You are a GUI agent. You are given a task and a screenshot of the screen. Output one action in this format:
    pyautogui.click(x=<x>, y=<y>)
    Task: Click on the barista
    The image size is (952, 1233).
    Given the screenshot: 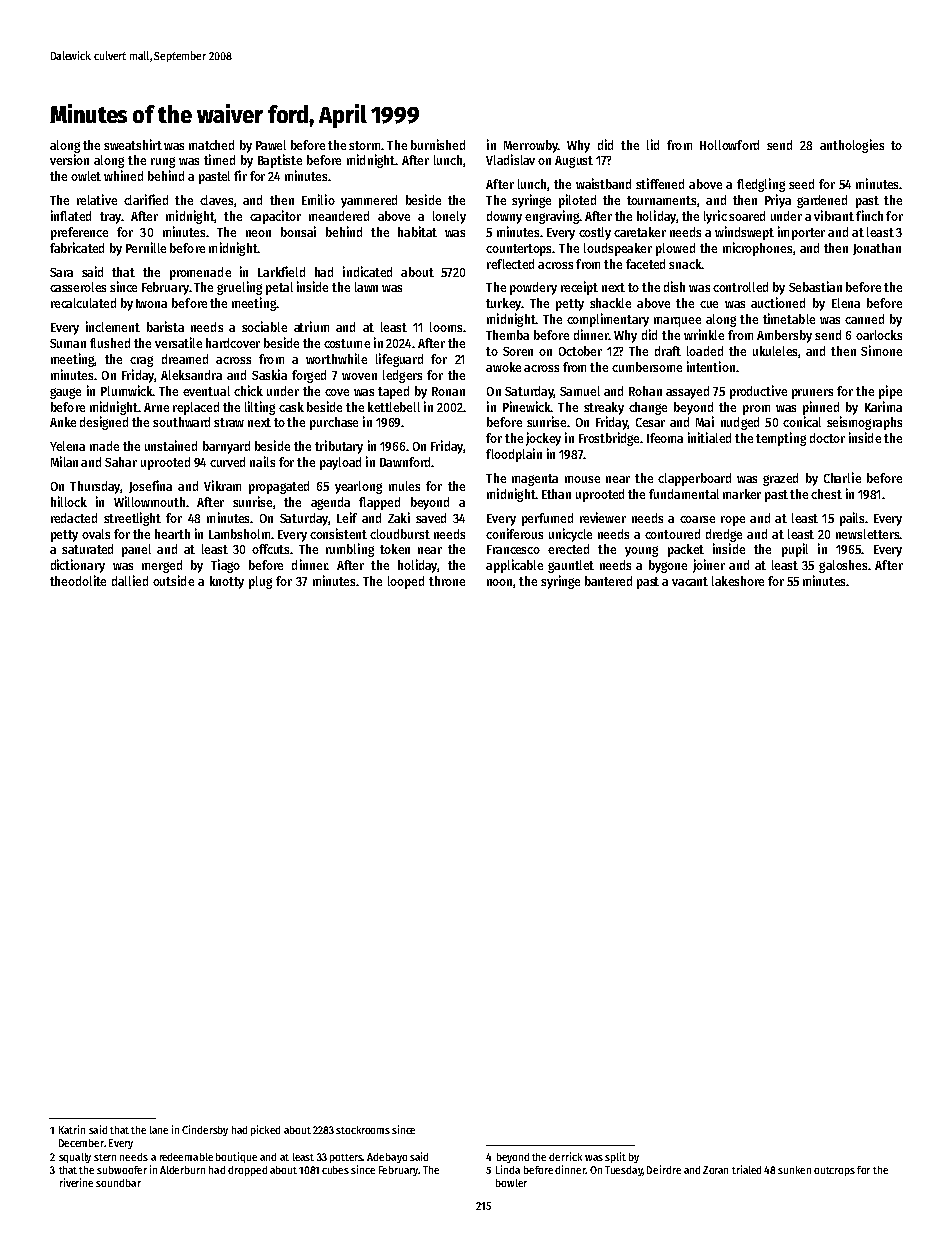 What is the action you would take?
    pyautogui.click(x=165, y=326)
